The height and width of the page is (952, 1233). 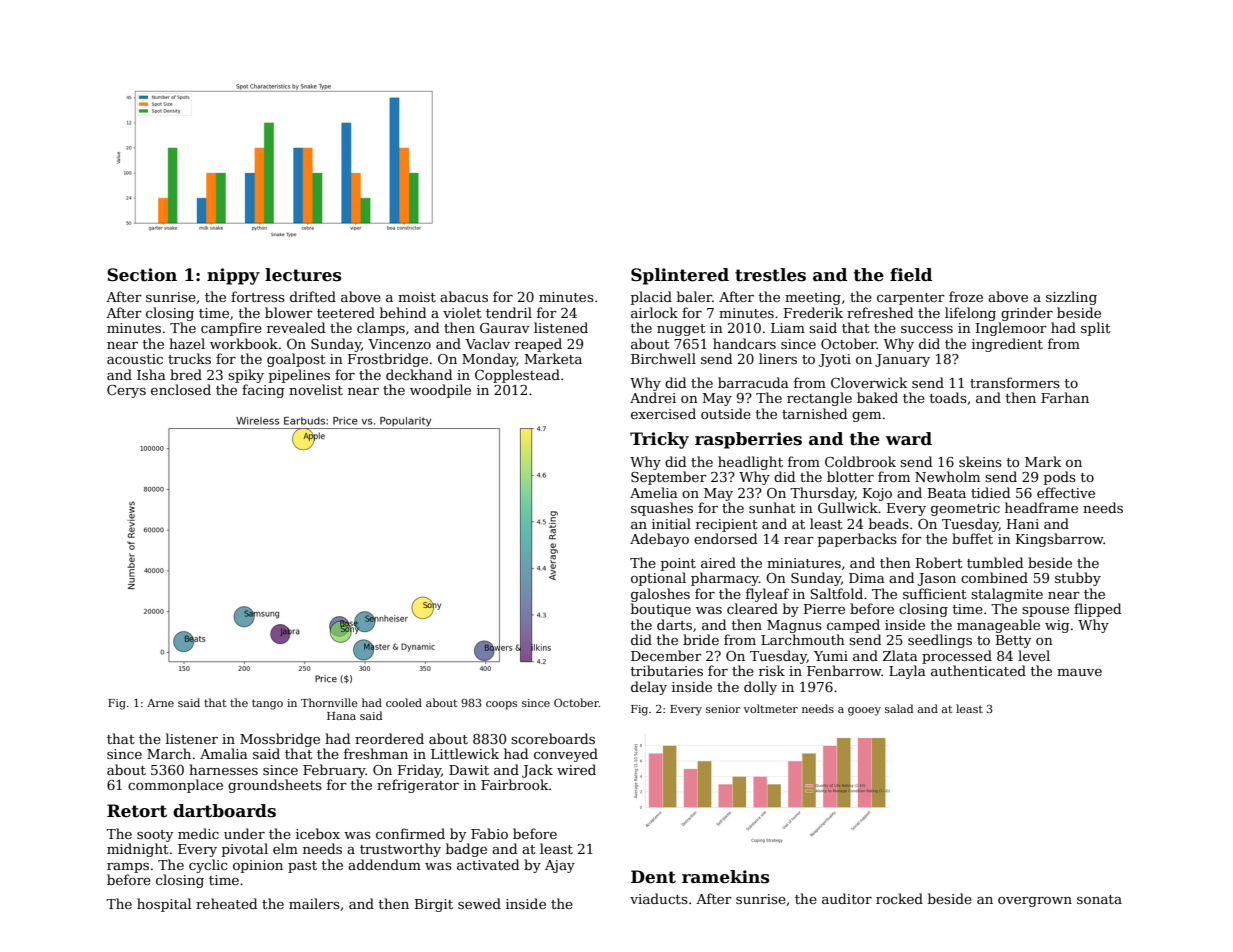 What do you see at coordinates (658, 579) in the page?
I see `optional` at bounding box center [658, 579].
